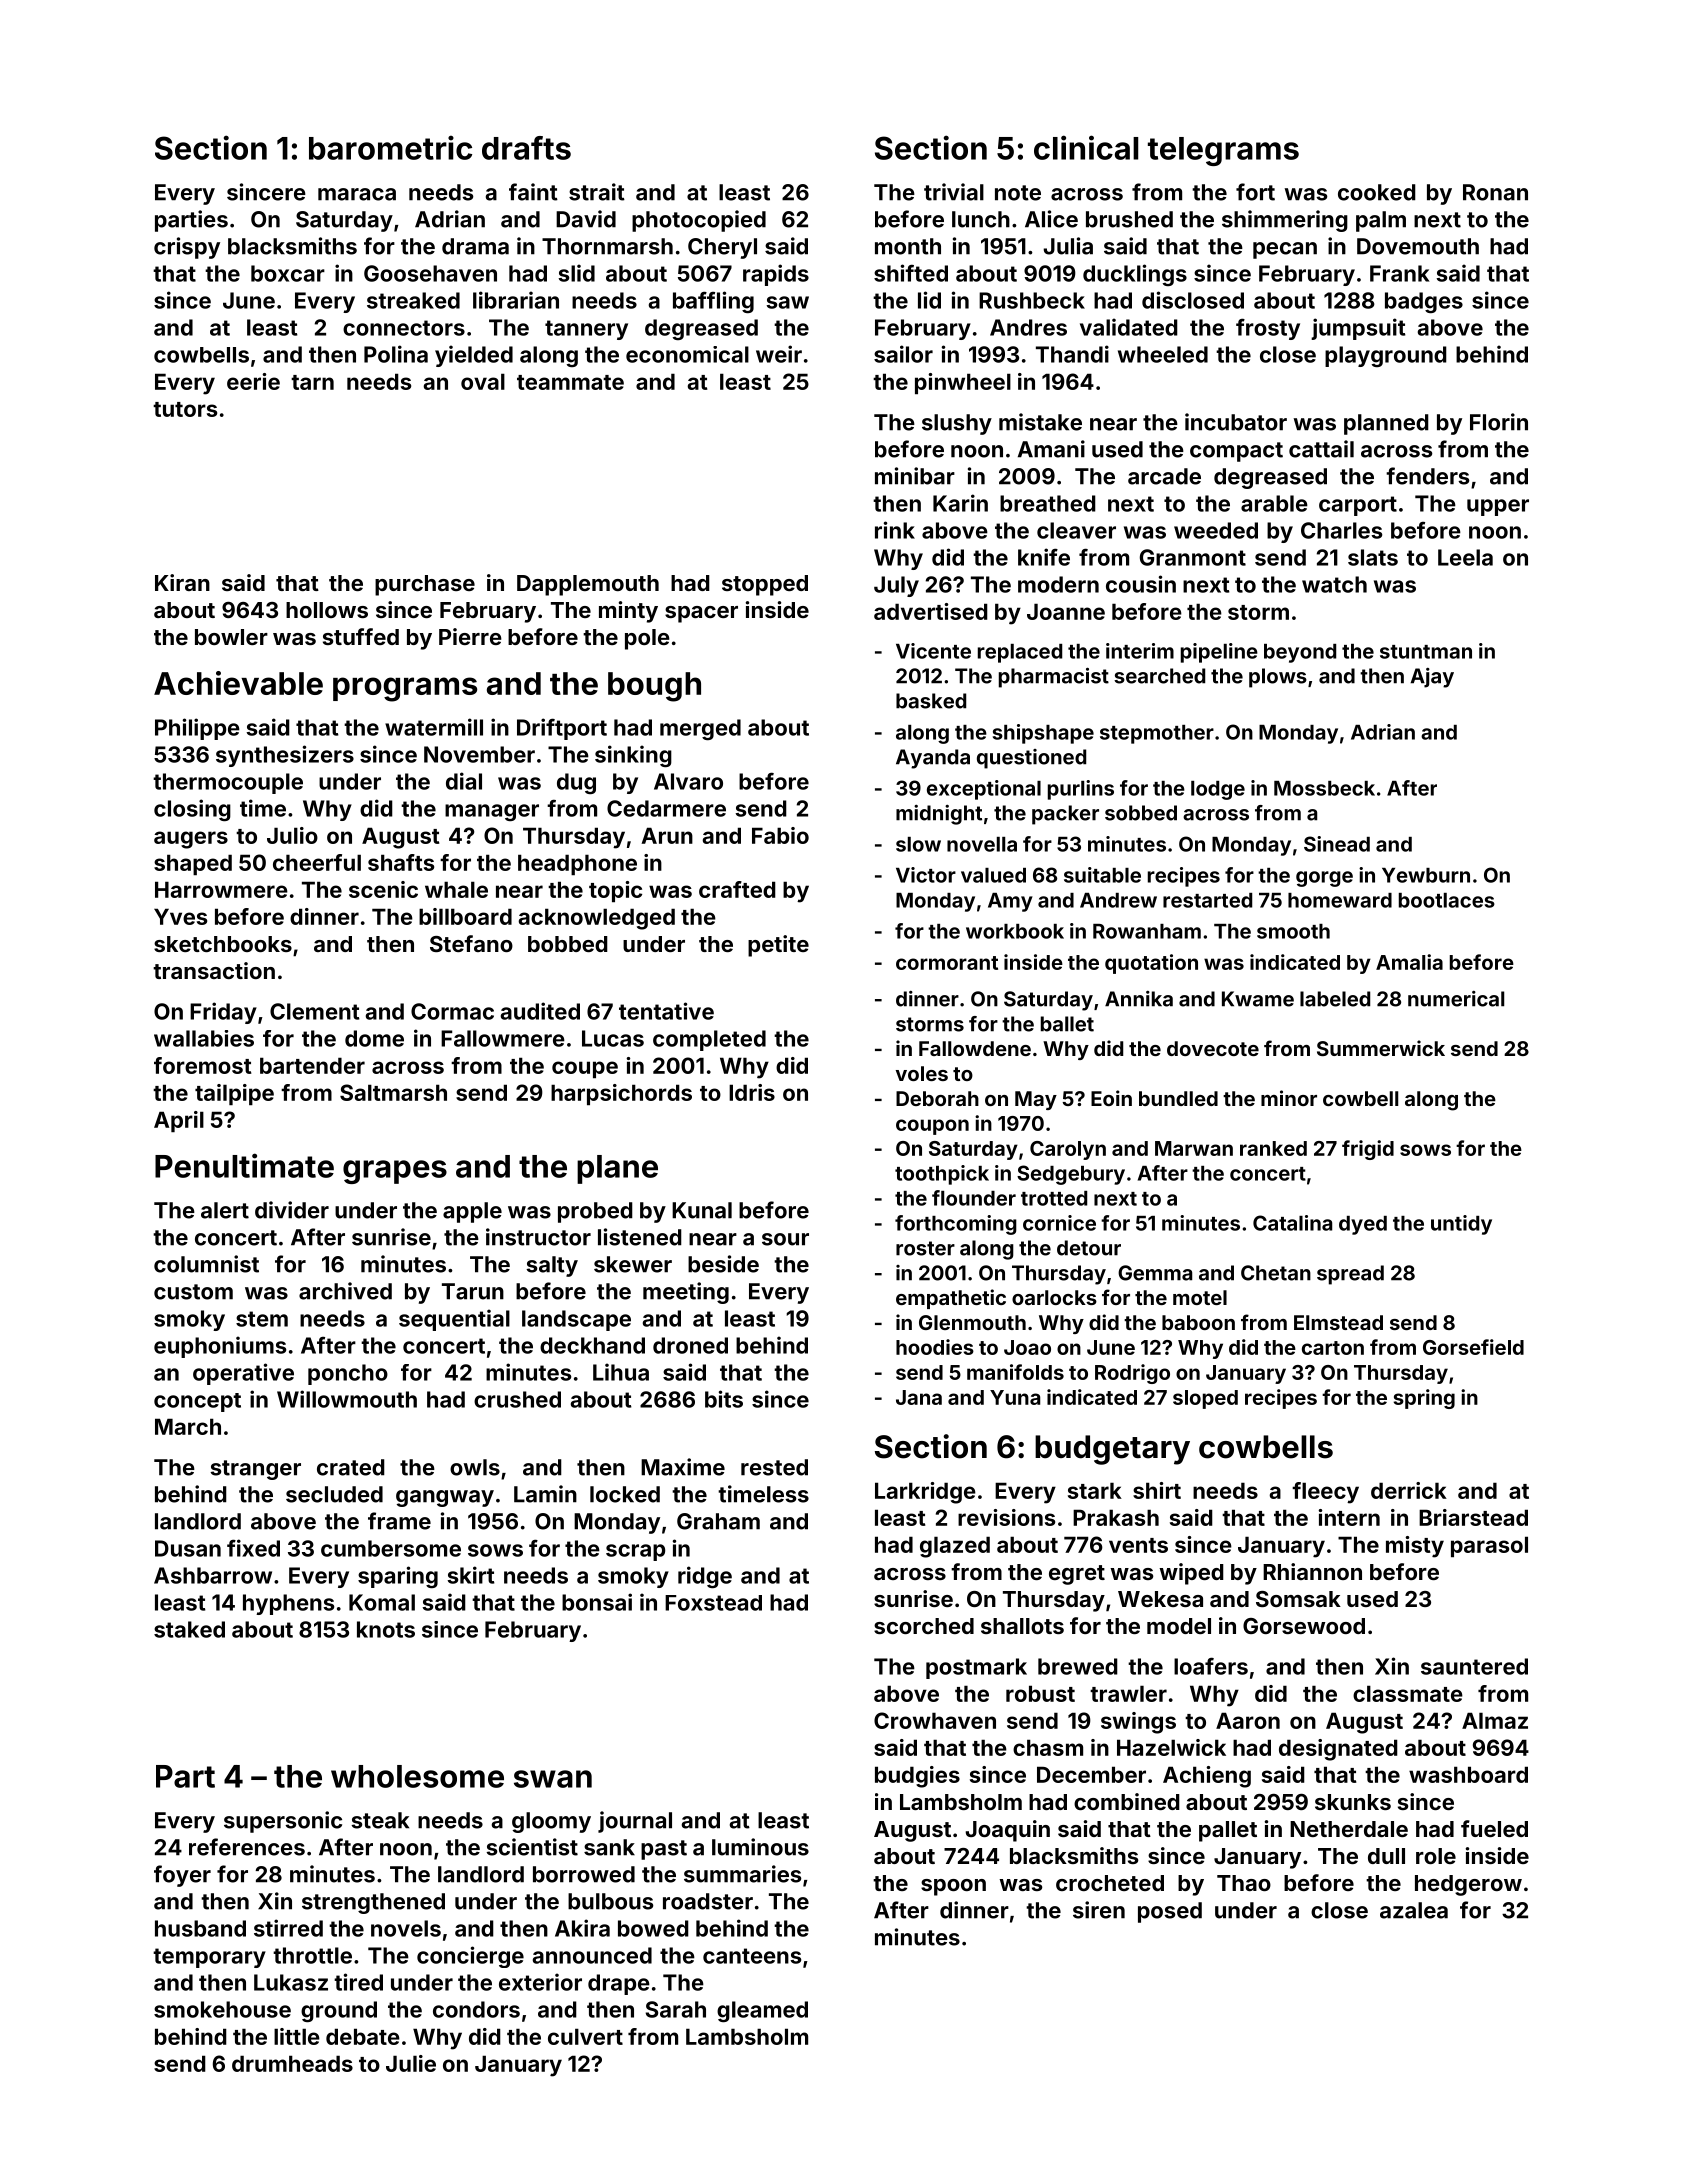  What do you see at coordinates (180, 916) in the screenshot?
I see `Yves` at bounding box center [180, 916].
